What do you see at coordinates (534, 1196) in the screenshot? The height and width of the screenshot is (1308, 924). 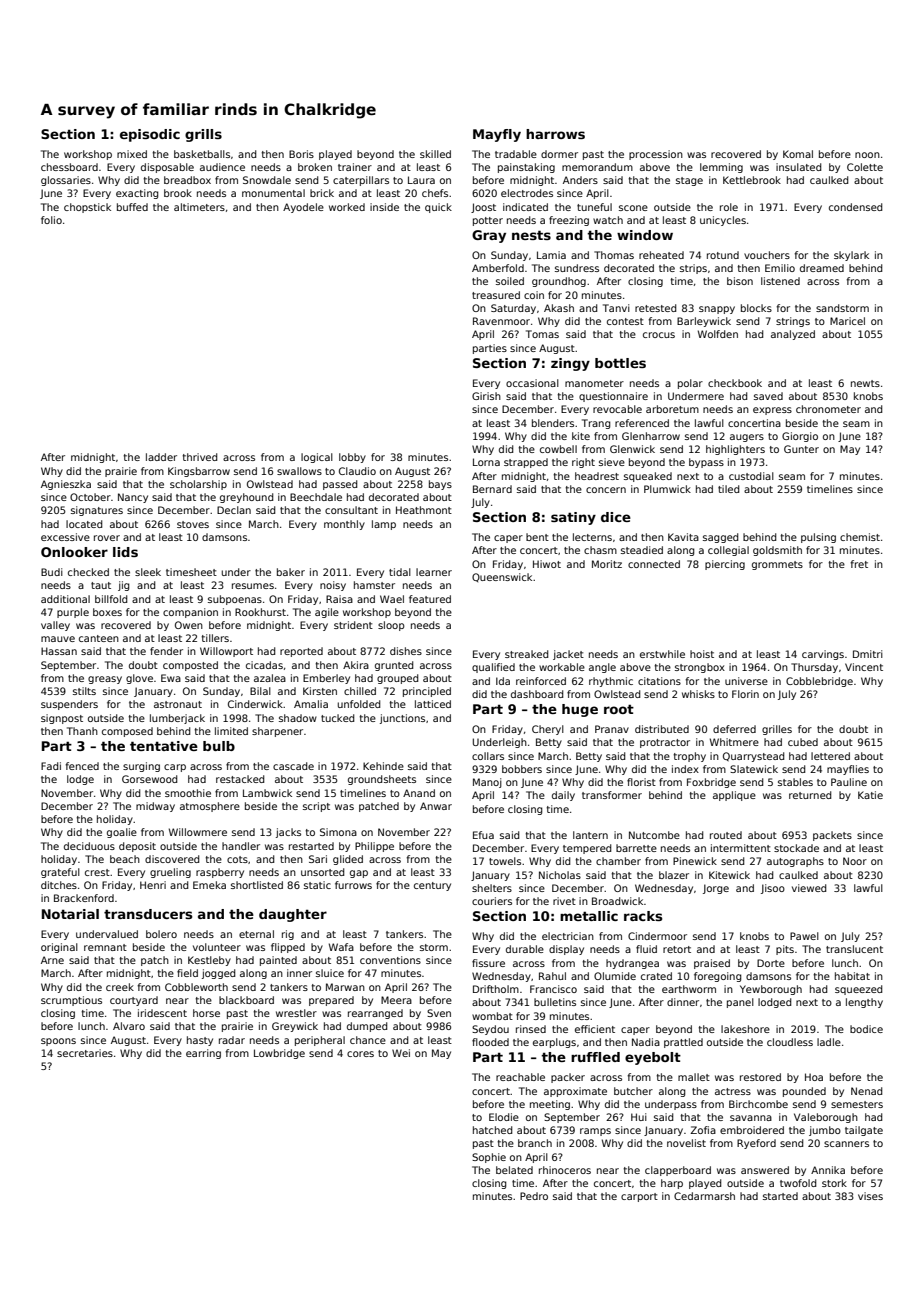 I see `Pedro` at bounding box center [534, 1196].
